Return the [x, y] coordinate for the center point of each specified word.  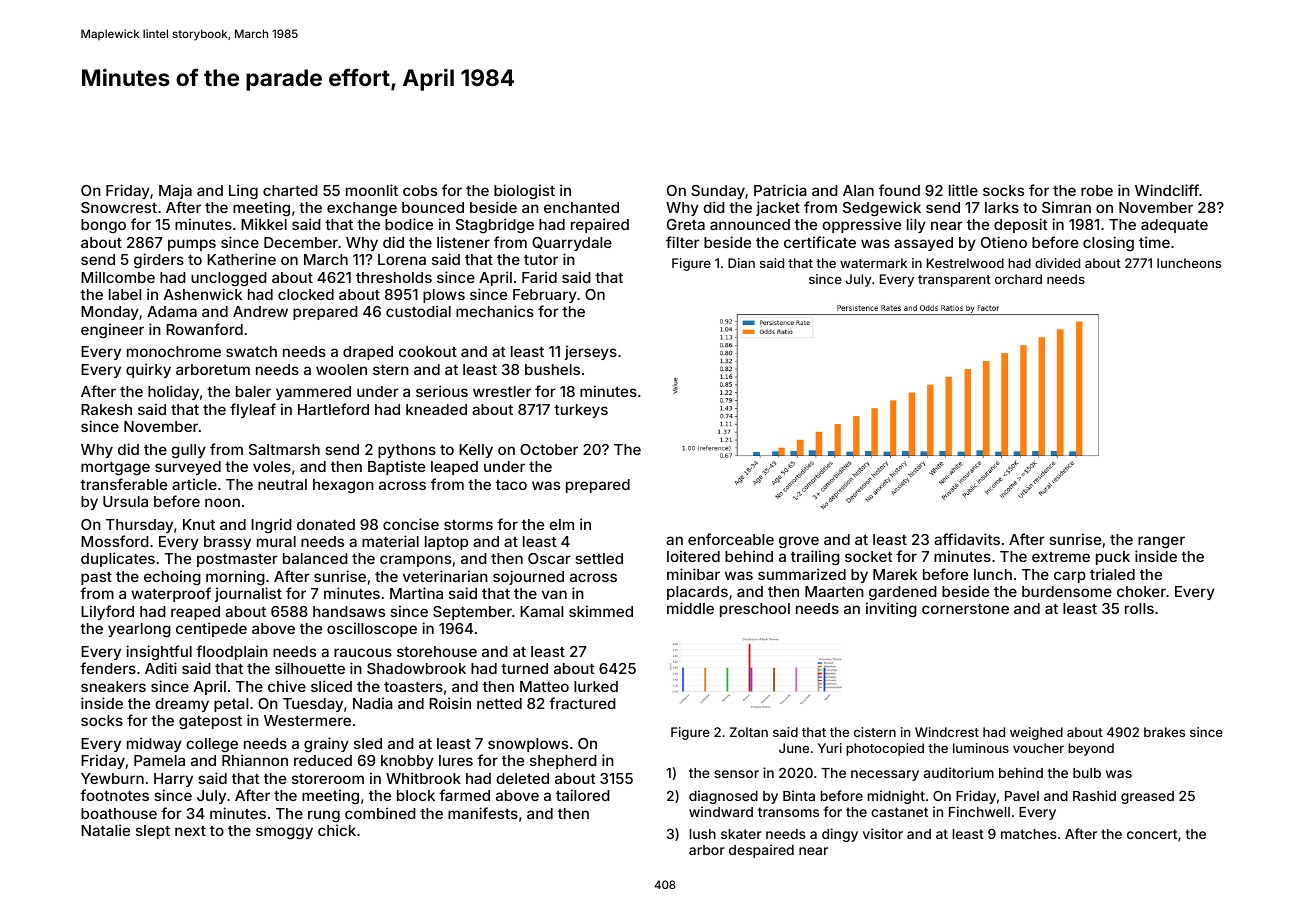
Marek [895, 574]
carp [1070, 577]
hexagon [343, 486]
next [190, 831]
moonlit [372, 190]
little [963, 190]
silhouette [310, 668]
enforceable [731, 539]
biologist [524, 192]
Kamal [541, 611]
